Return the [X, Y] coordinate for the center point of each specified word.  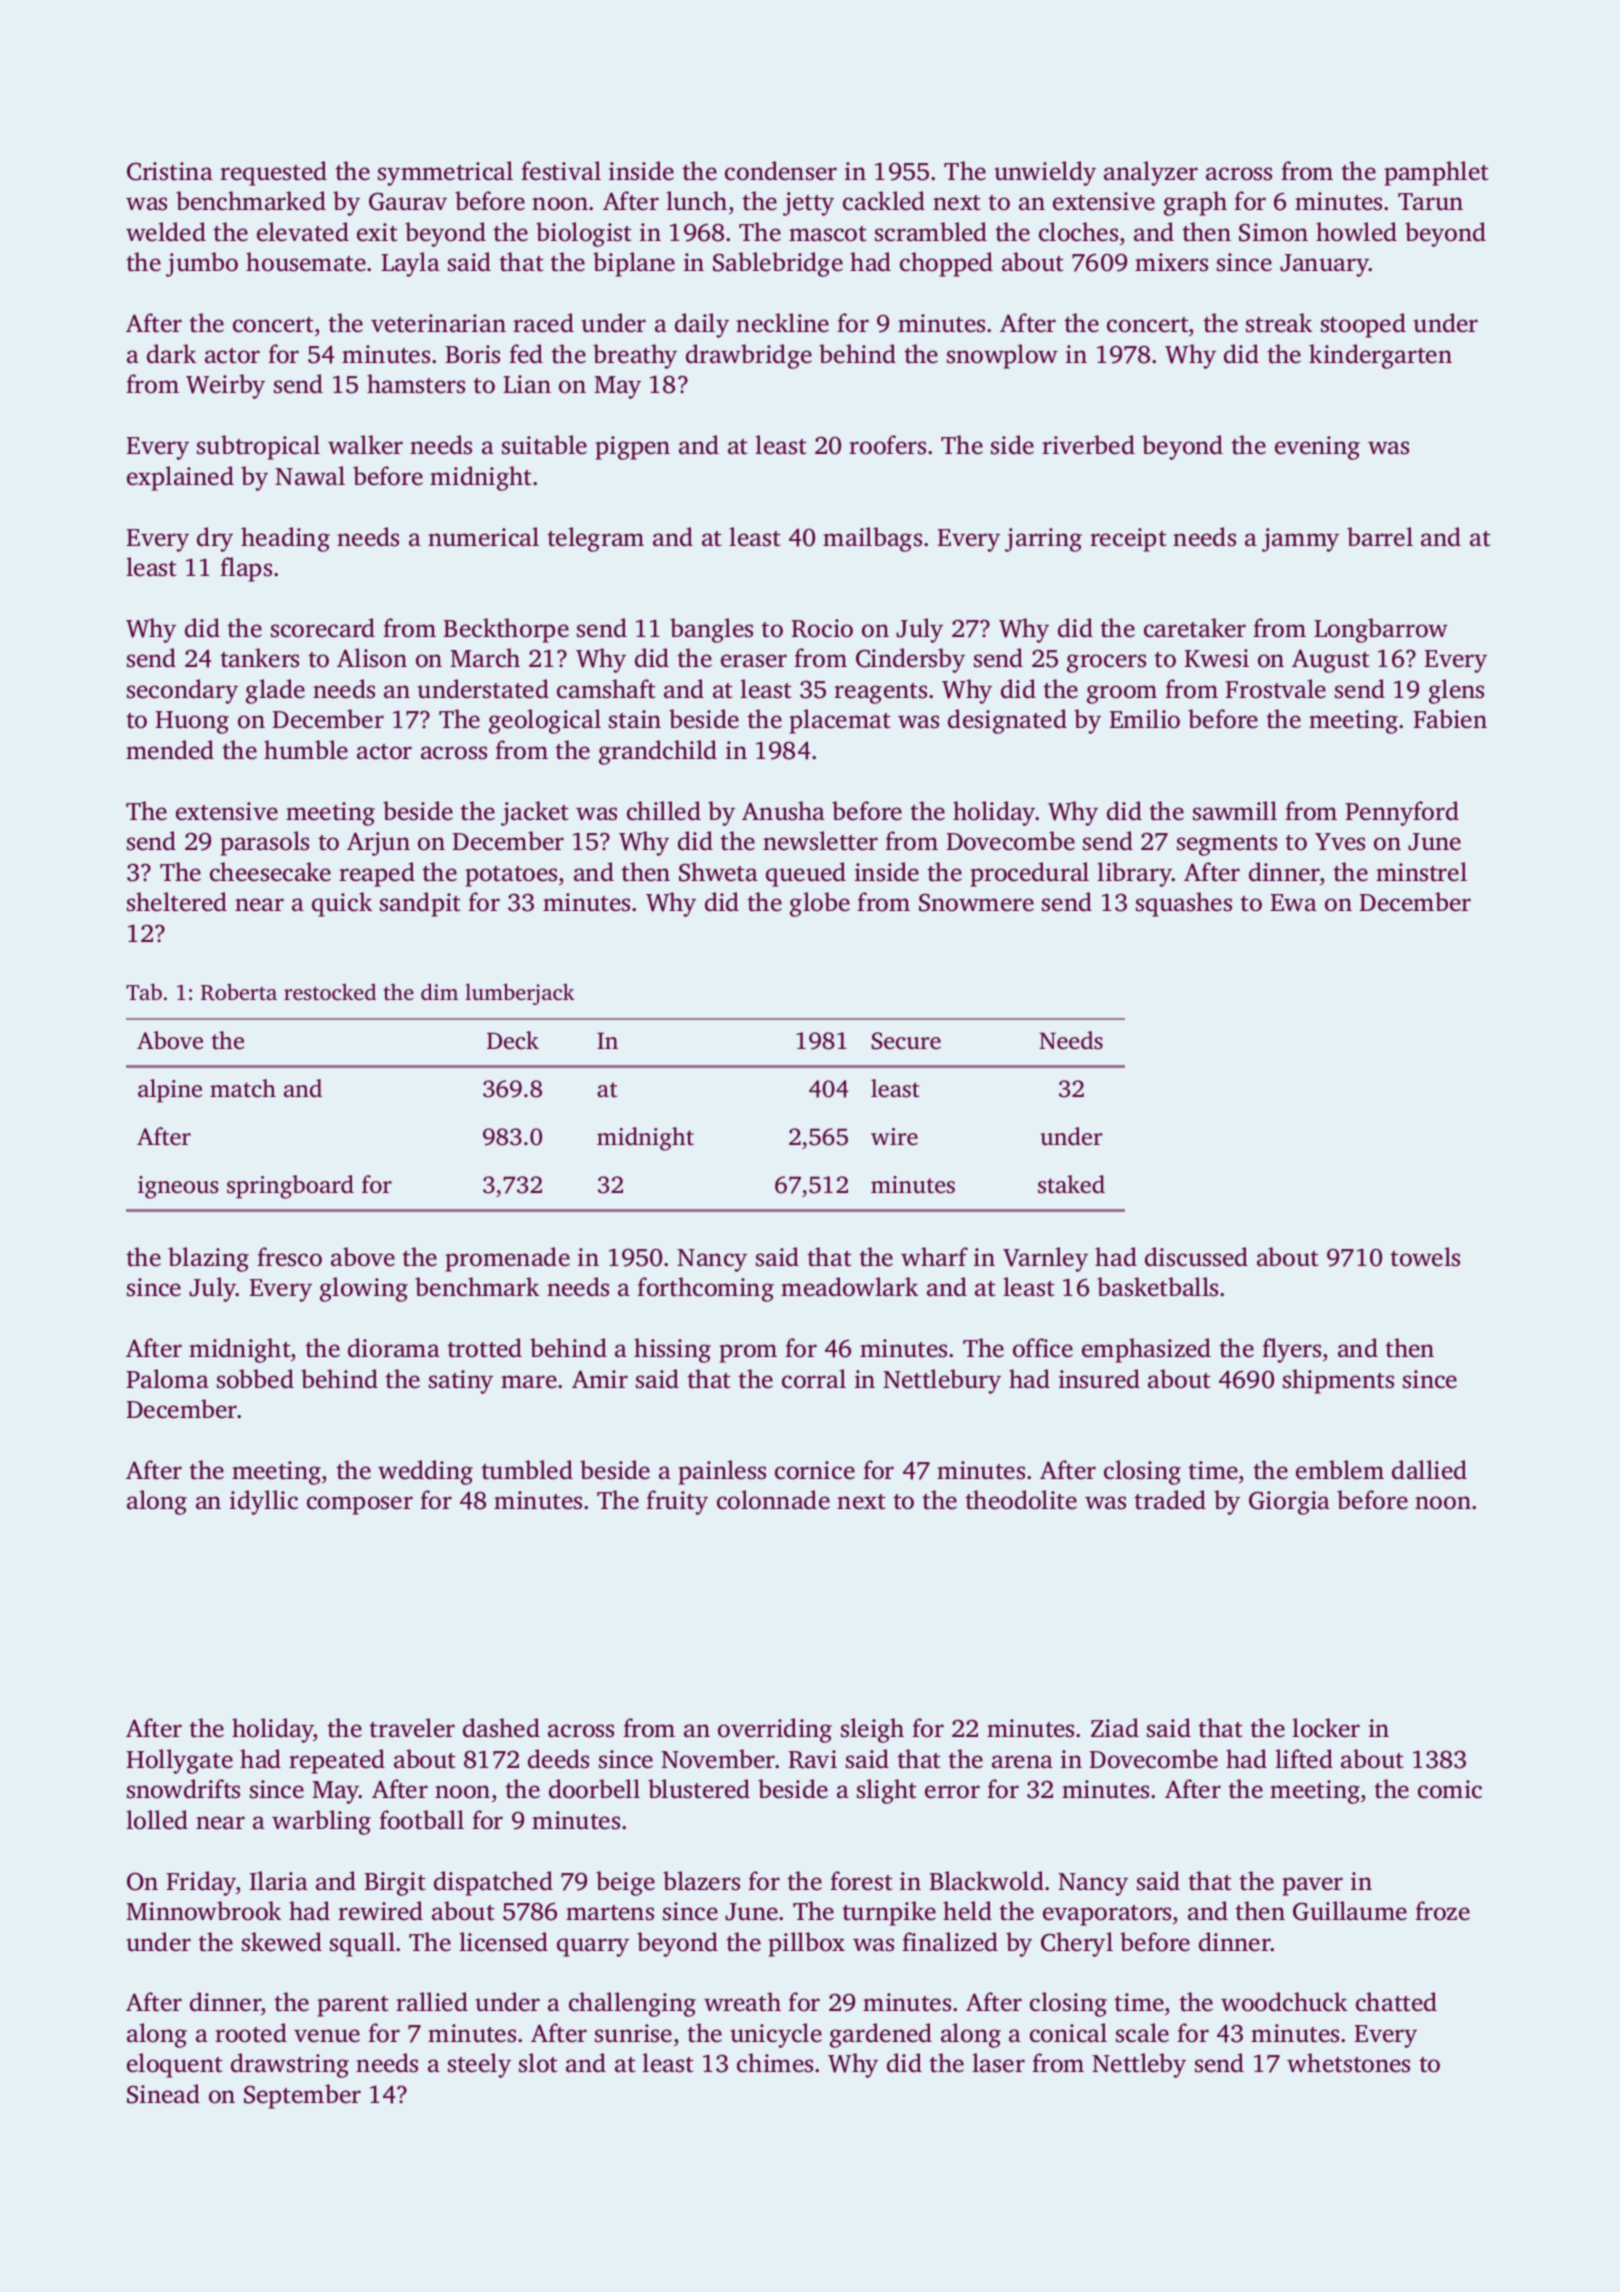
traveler [412, 1728]
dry [215, 539]
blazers [701, 1881]
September [302, 2096]
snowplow [1002, 356]
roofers [887, 445]
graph [1195, 203]
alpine [170, 1091]
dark [171, 354]
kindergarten [1380, 356]
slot [538, 2063]
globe [820, 904]
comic [1450, 1789]
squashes [1184, 904]
